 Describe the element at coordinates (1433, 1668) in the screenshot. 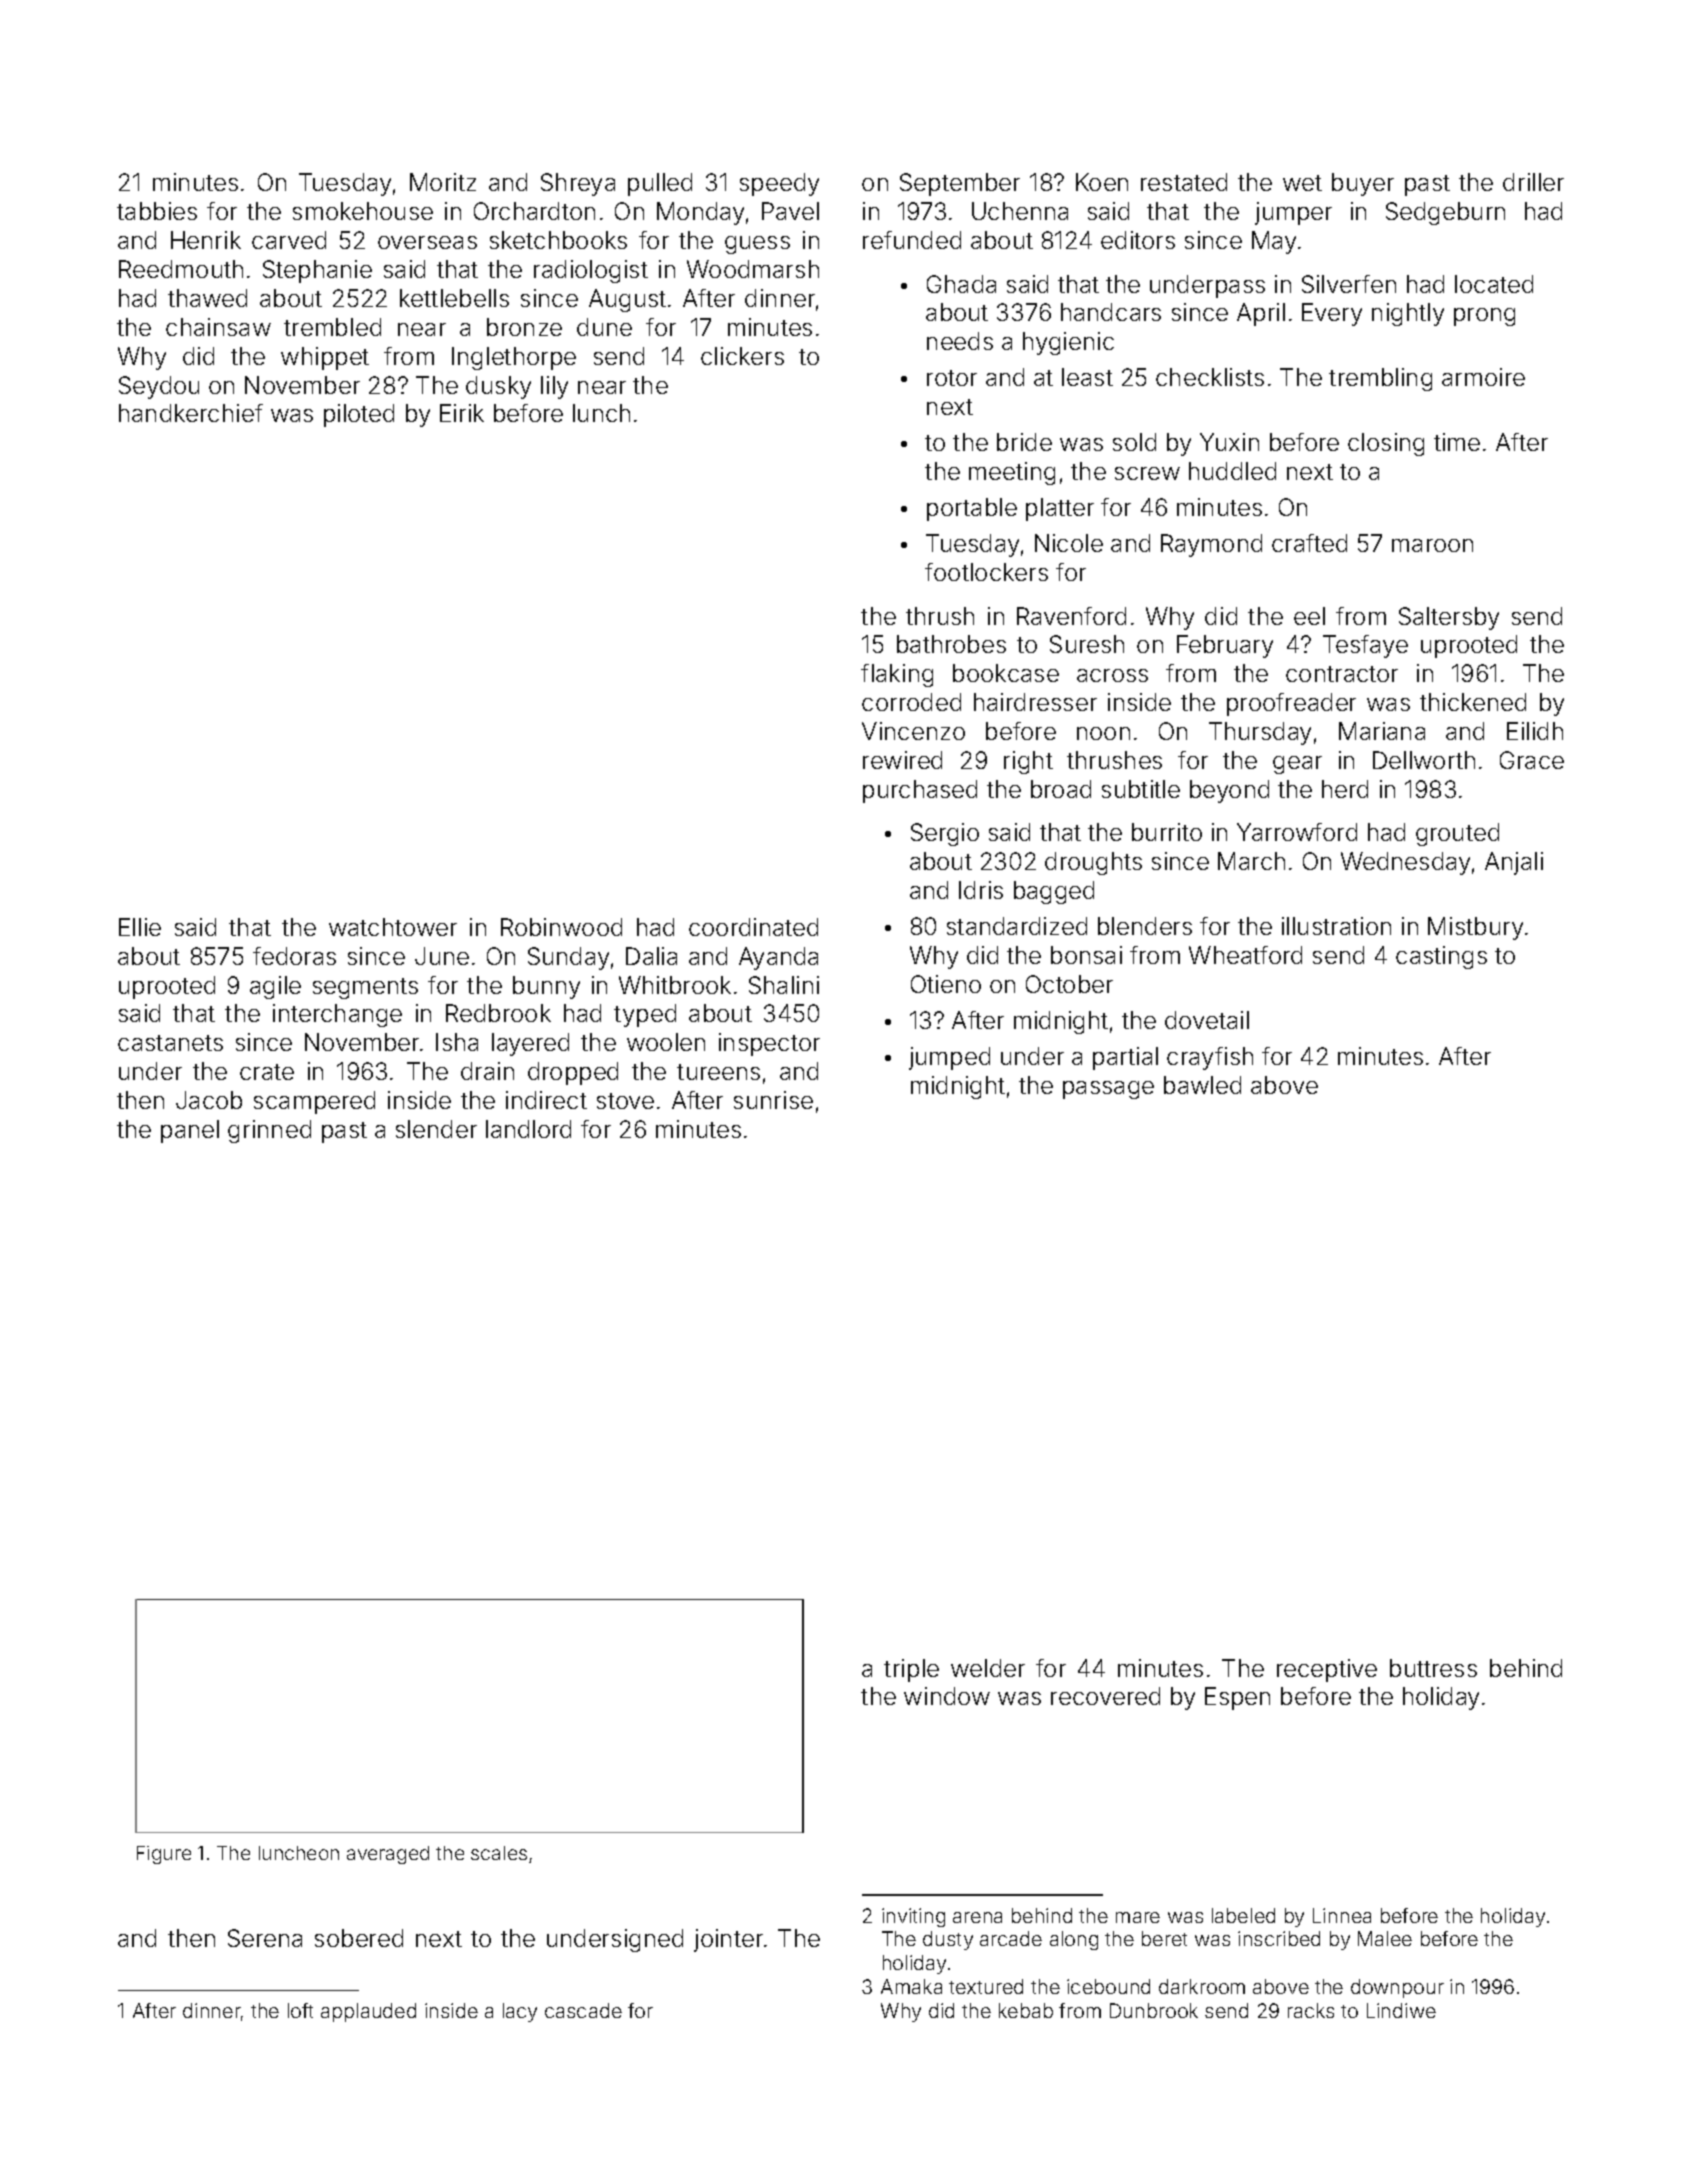

I see `buttress` at that location.
